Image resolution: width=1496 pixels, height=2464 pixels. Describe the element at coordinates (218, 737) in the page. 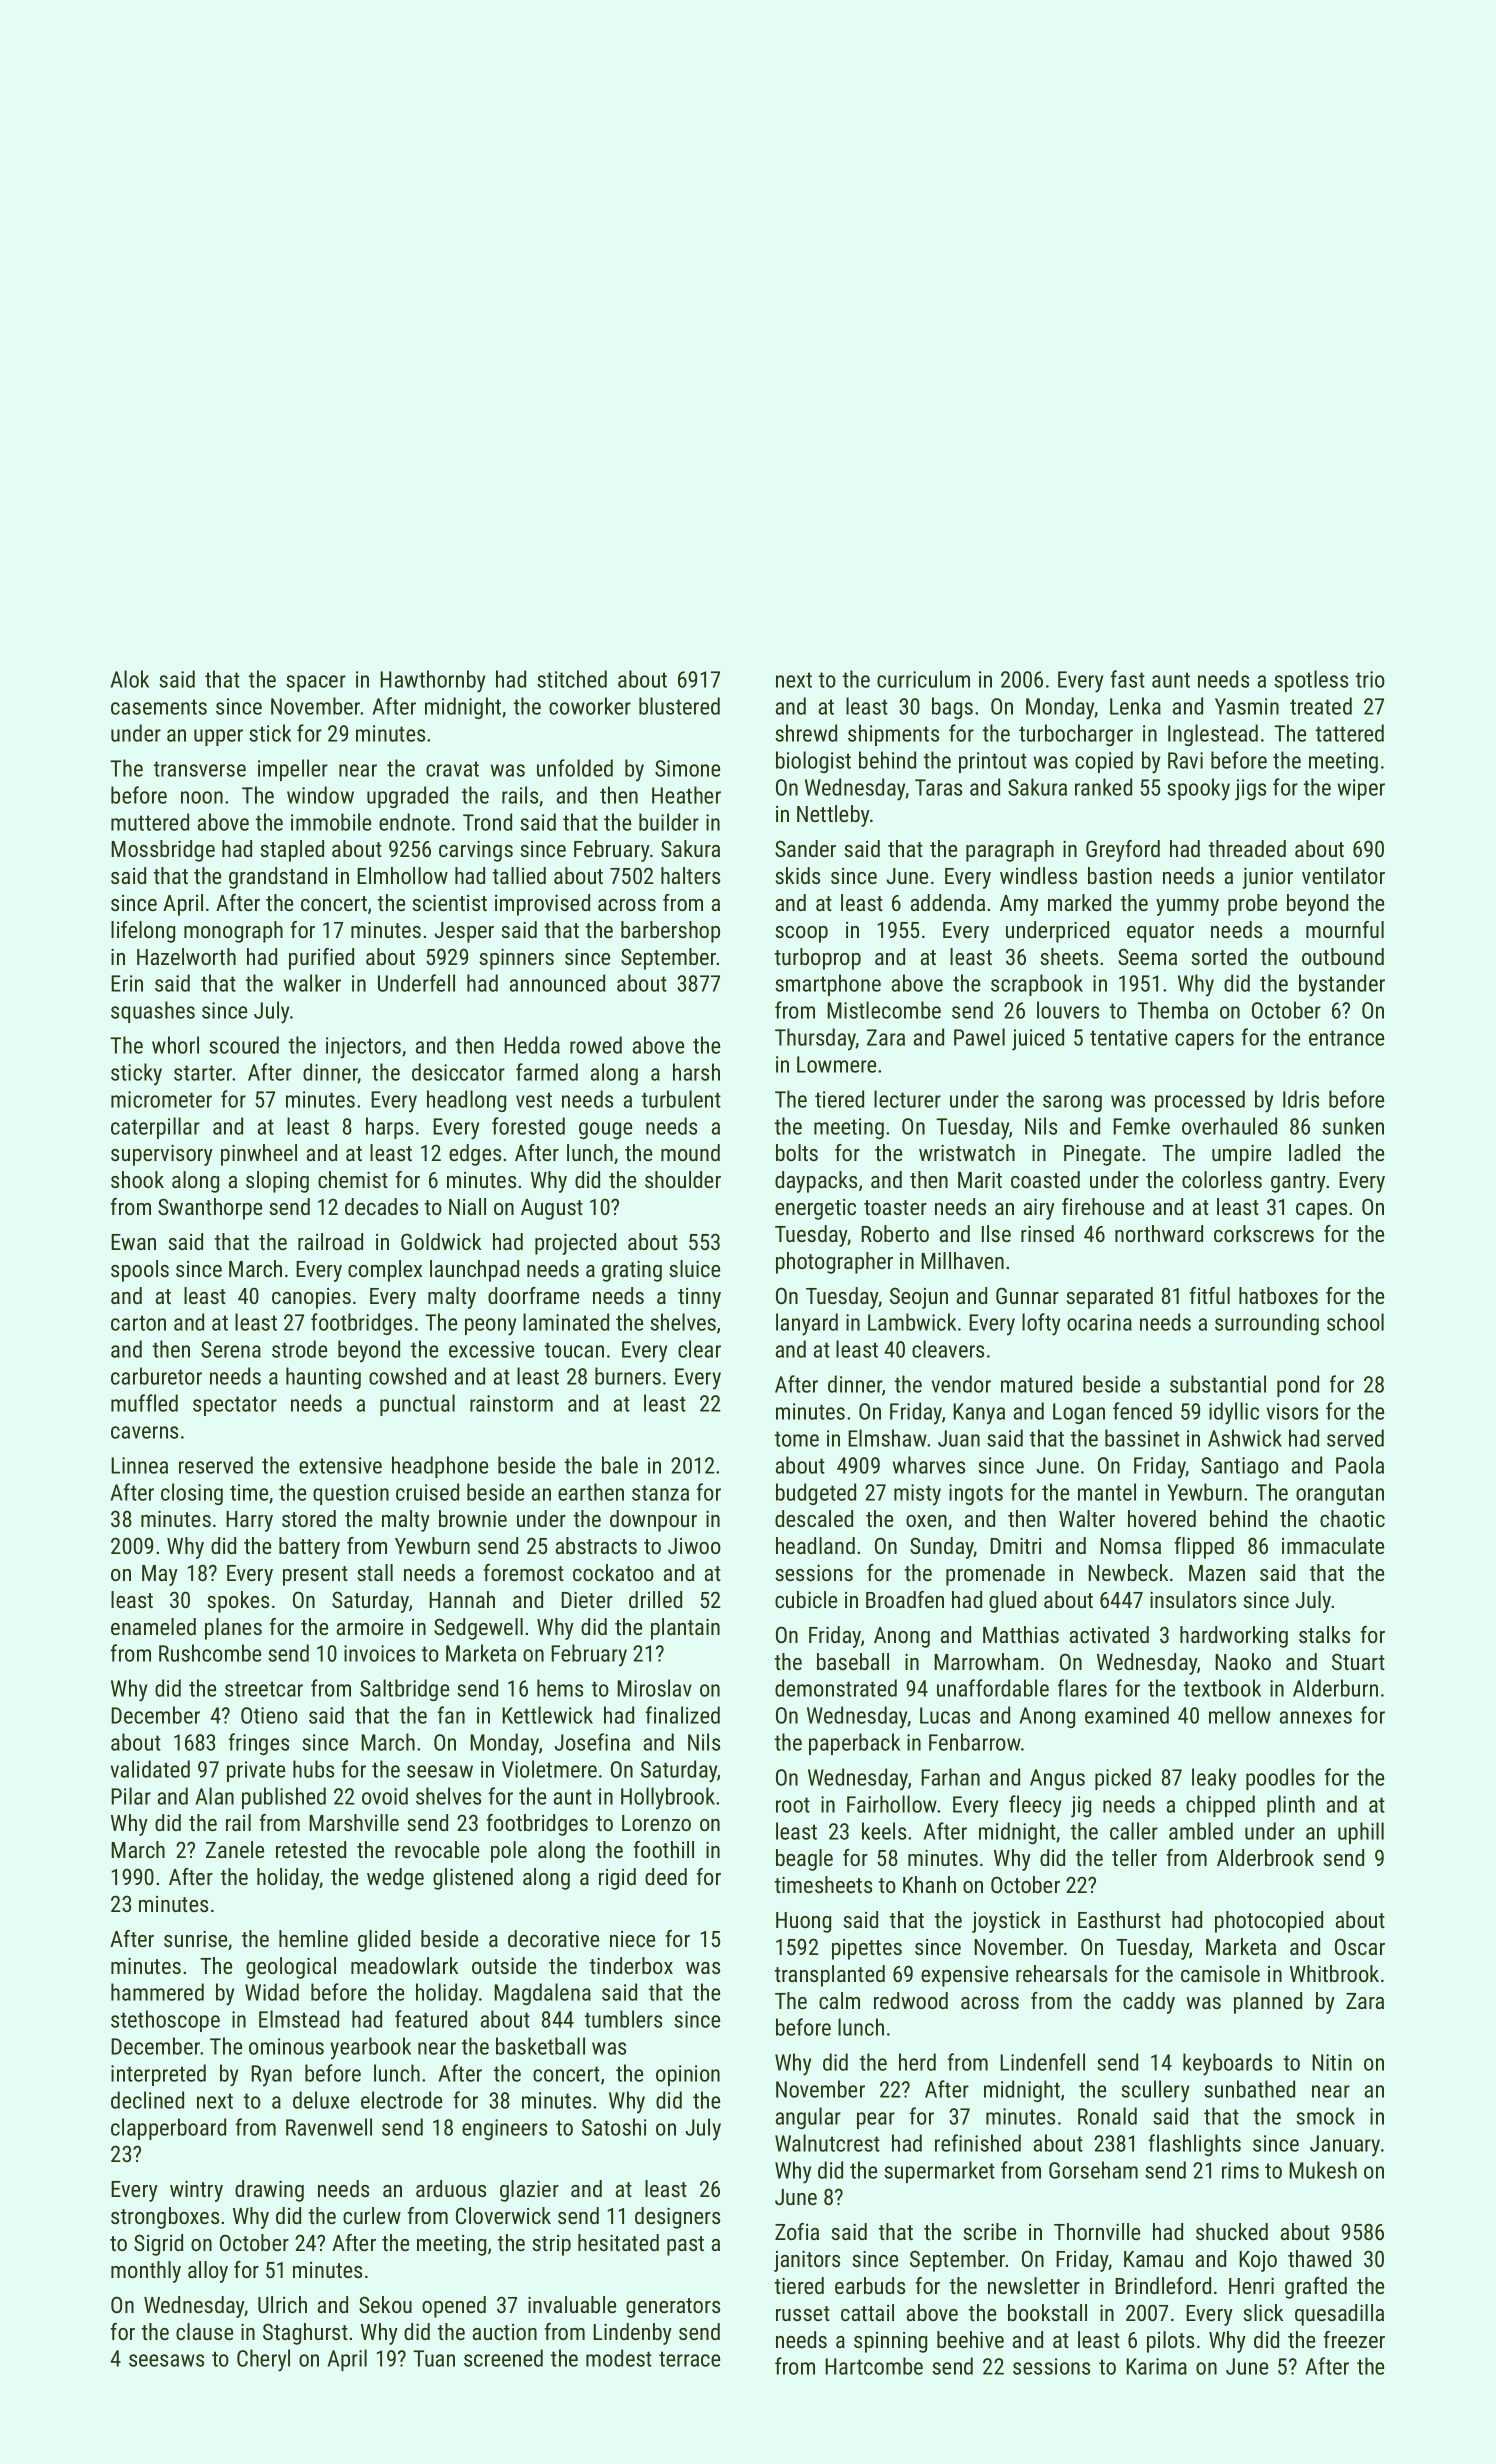

I see `upper` at that location.
